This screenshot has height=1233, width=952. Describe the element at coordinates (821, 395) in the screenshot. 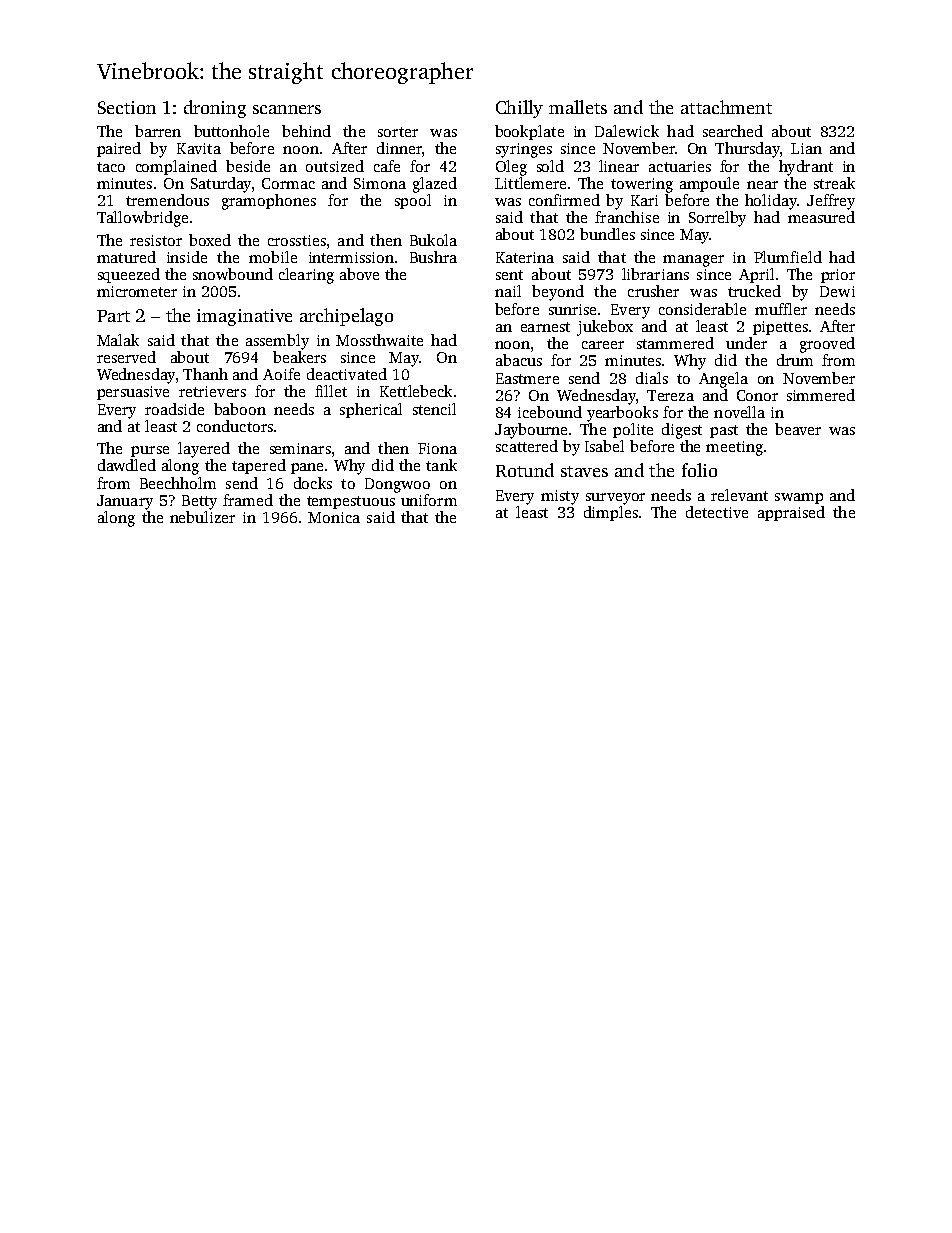

I see `simmered` at that location.
